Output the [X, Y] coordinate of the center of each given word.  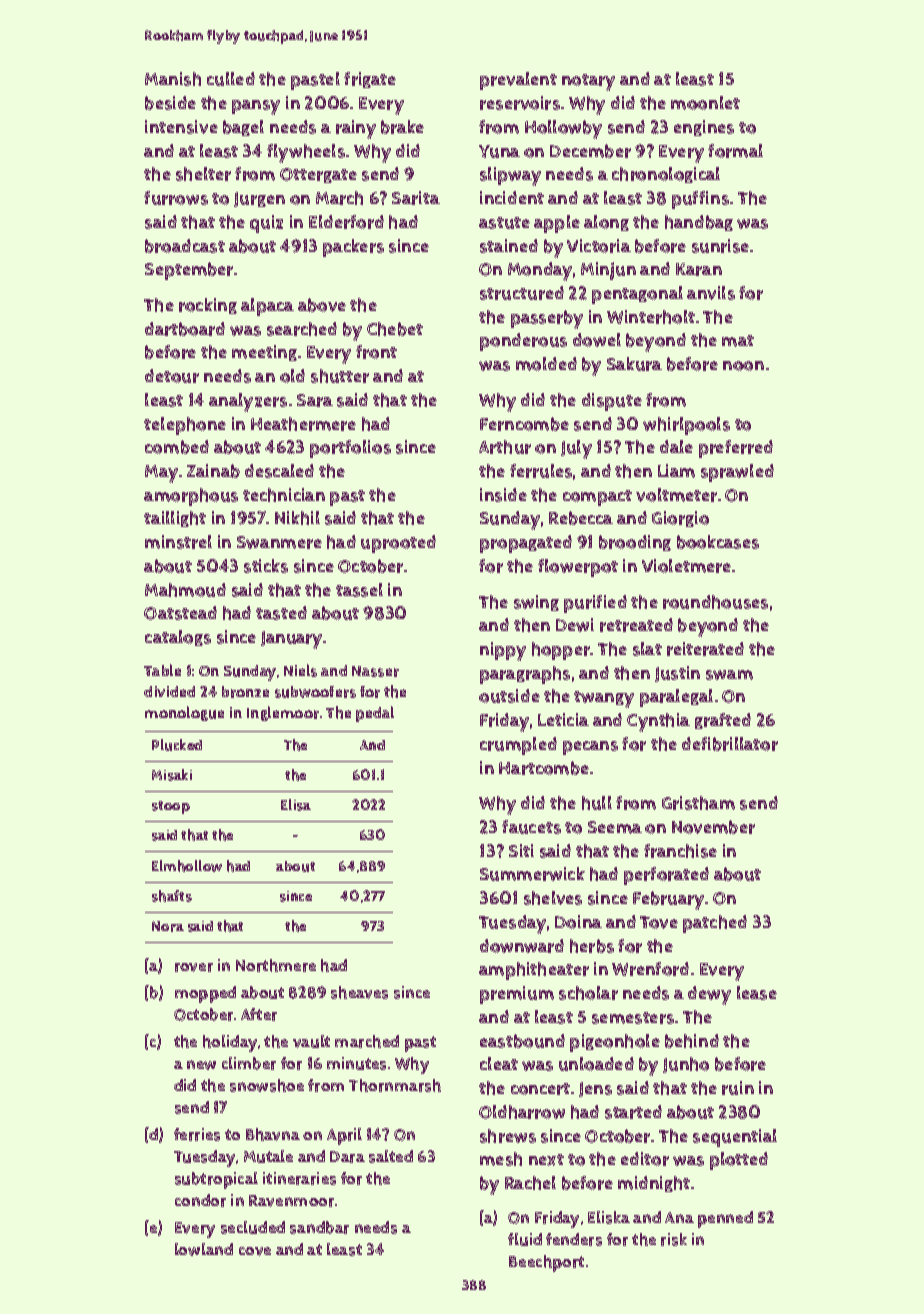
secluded [253, 1227]
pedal [375, 714]
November [713, 827]
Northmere [276, 965]
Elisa [296, 805]
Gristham [698, 803]
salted [391, 1156]
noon [743, 366]
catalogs [178, 638]
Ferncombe [524, 424]
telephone [185, 426]
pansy [256, 107]
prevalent [518, 81]
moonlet [705, 103]
